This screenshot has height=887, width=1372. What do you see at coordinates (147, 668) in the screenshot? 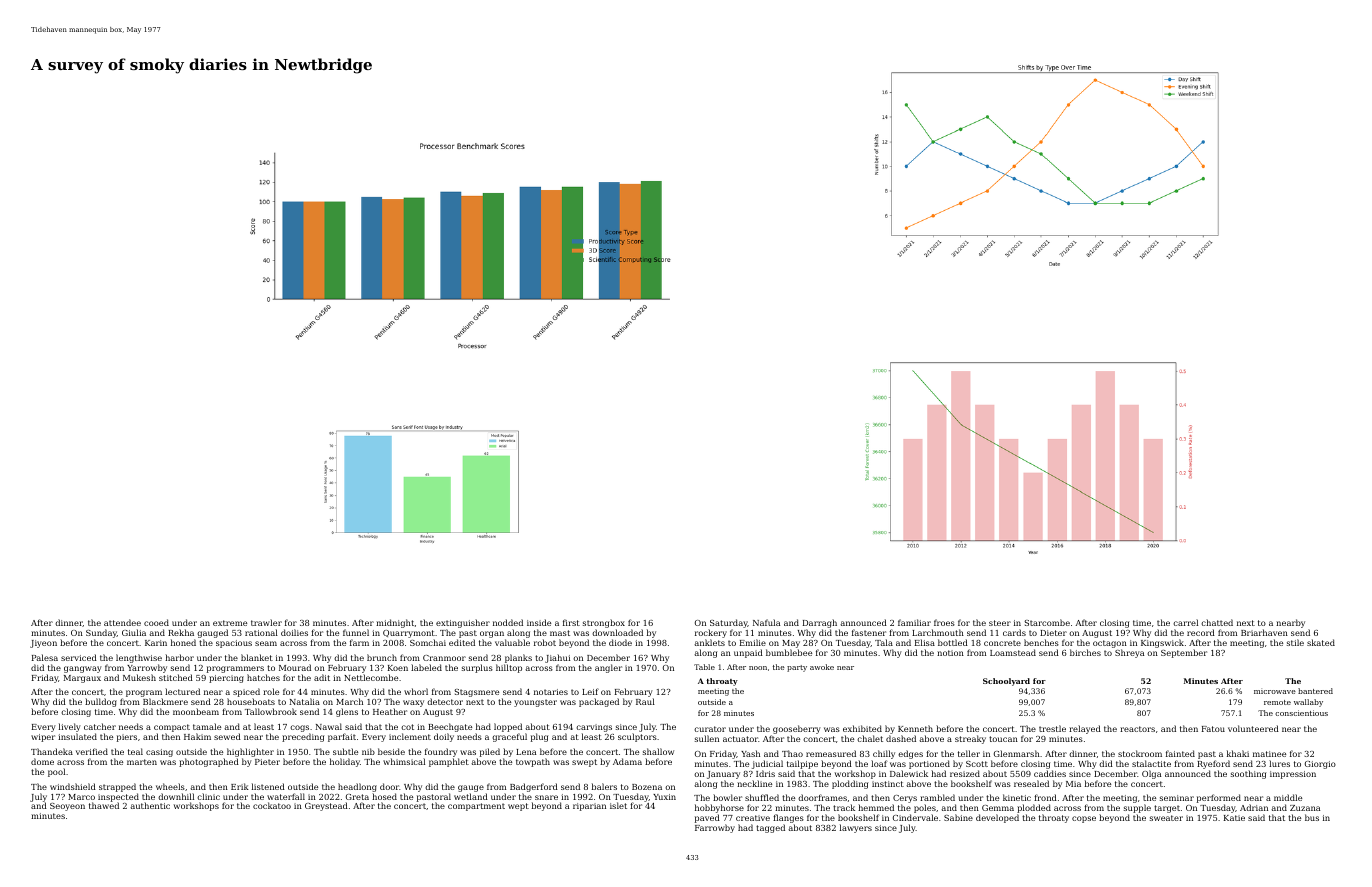
I see `Yarrowby` at bounding box center [147, 668].
